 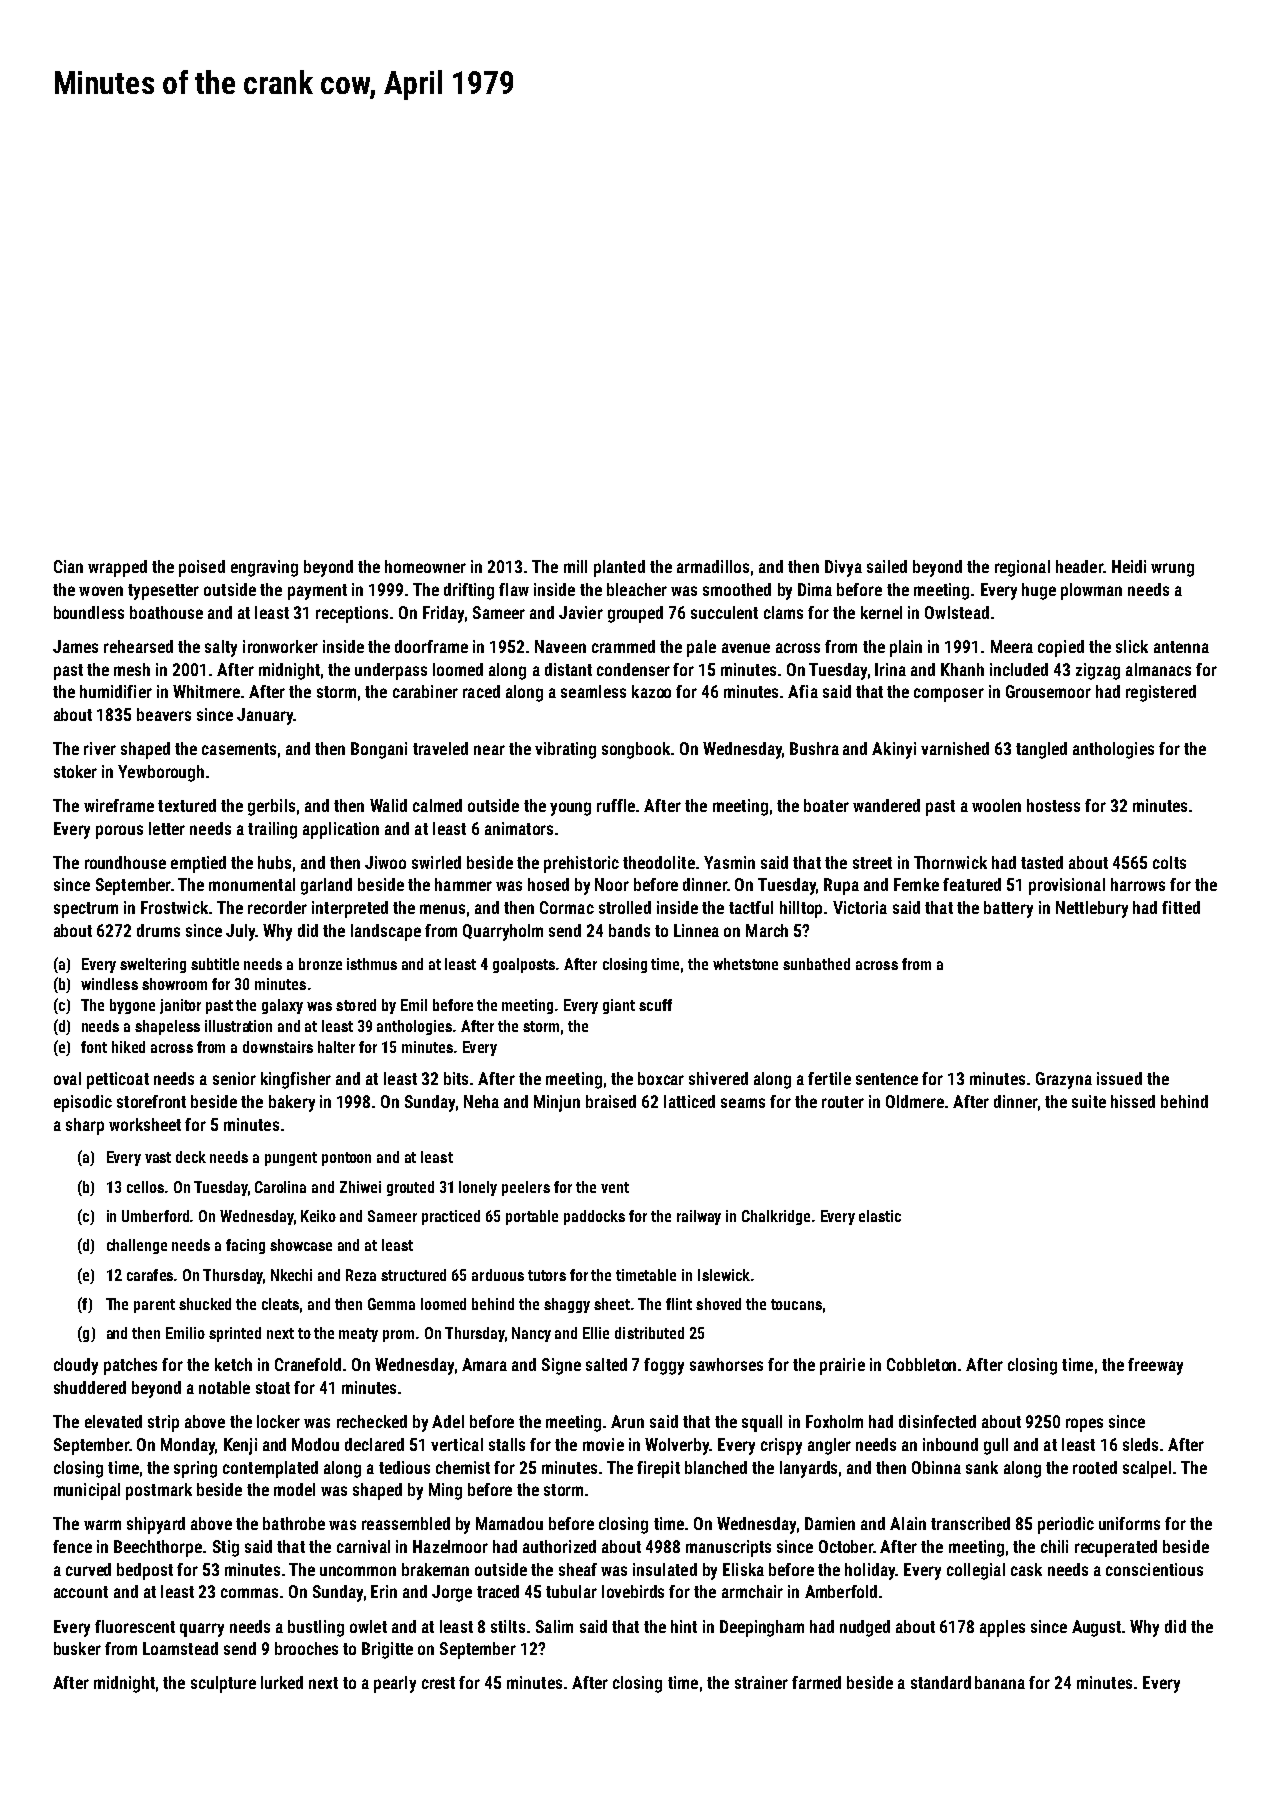 I want to click on tutors, so click(x=547, y=1275).
